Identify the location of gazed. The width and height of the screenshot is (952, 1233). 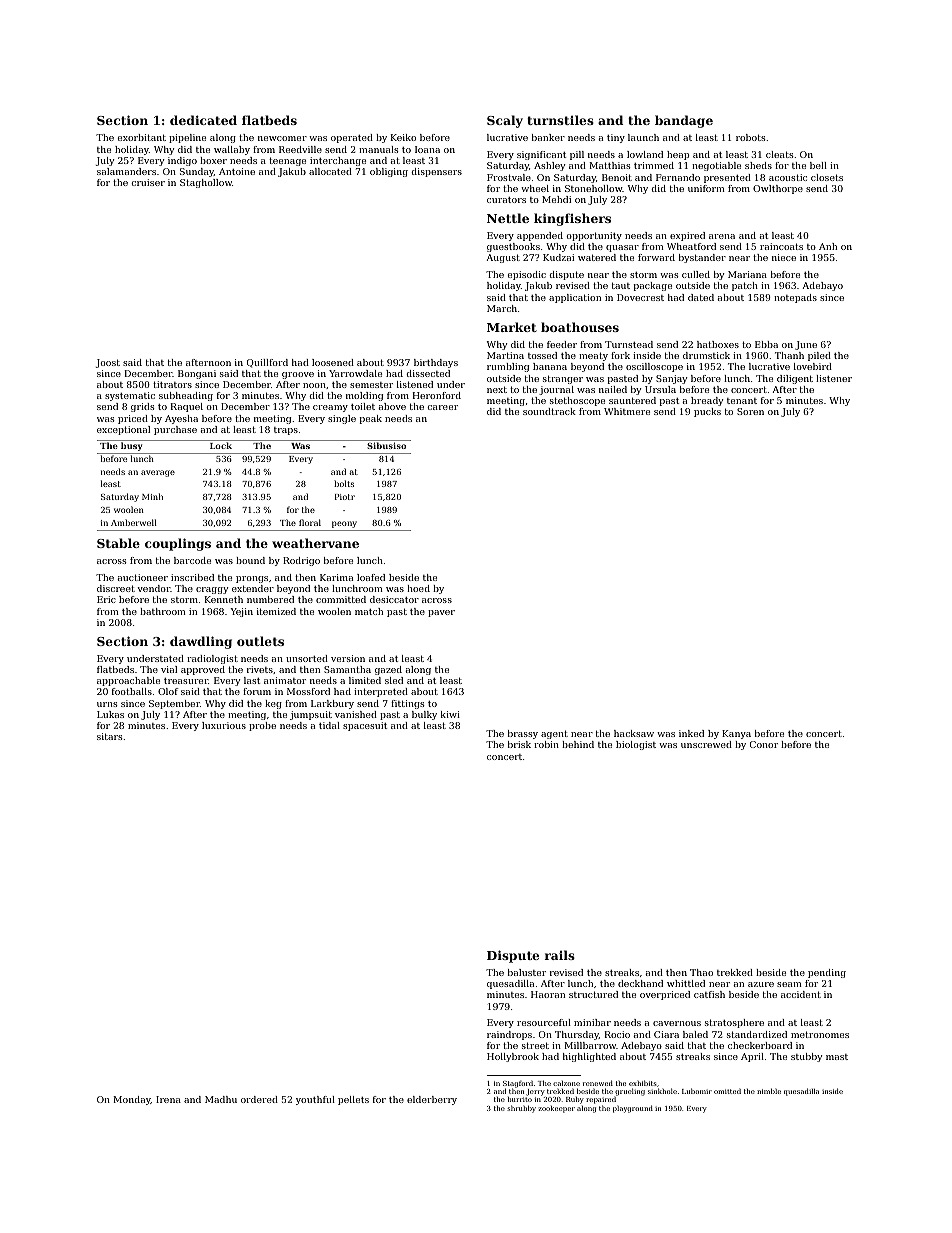
(388, 670).
